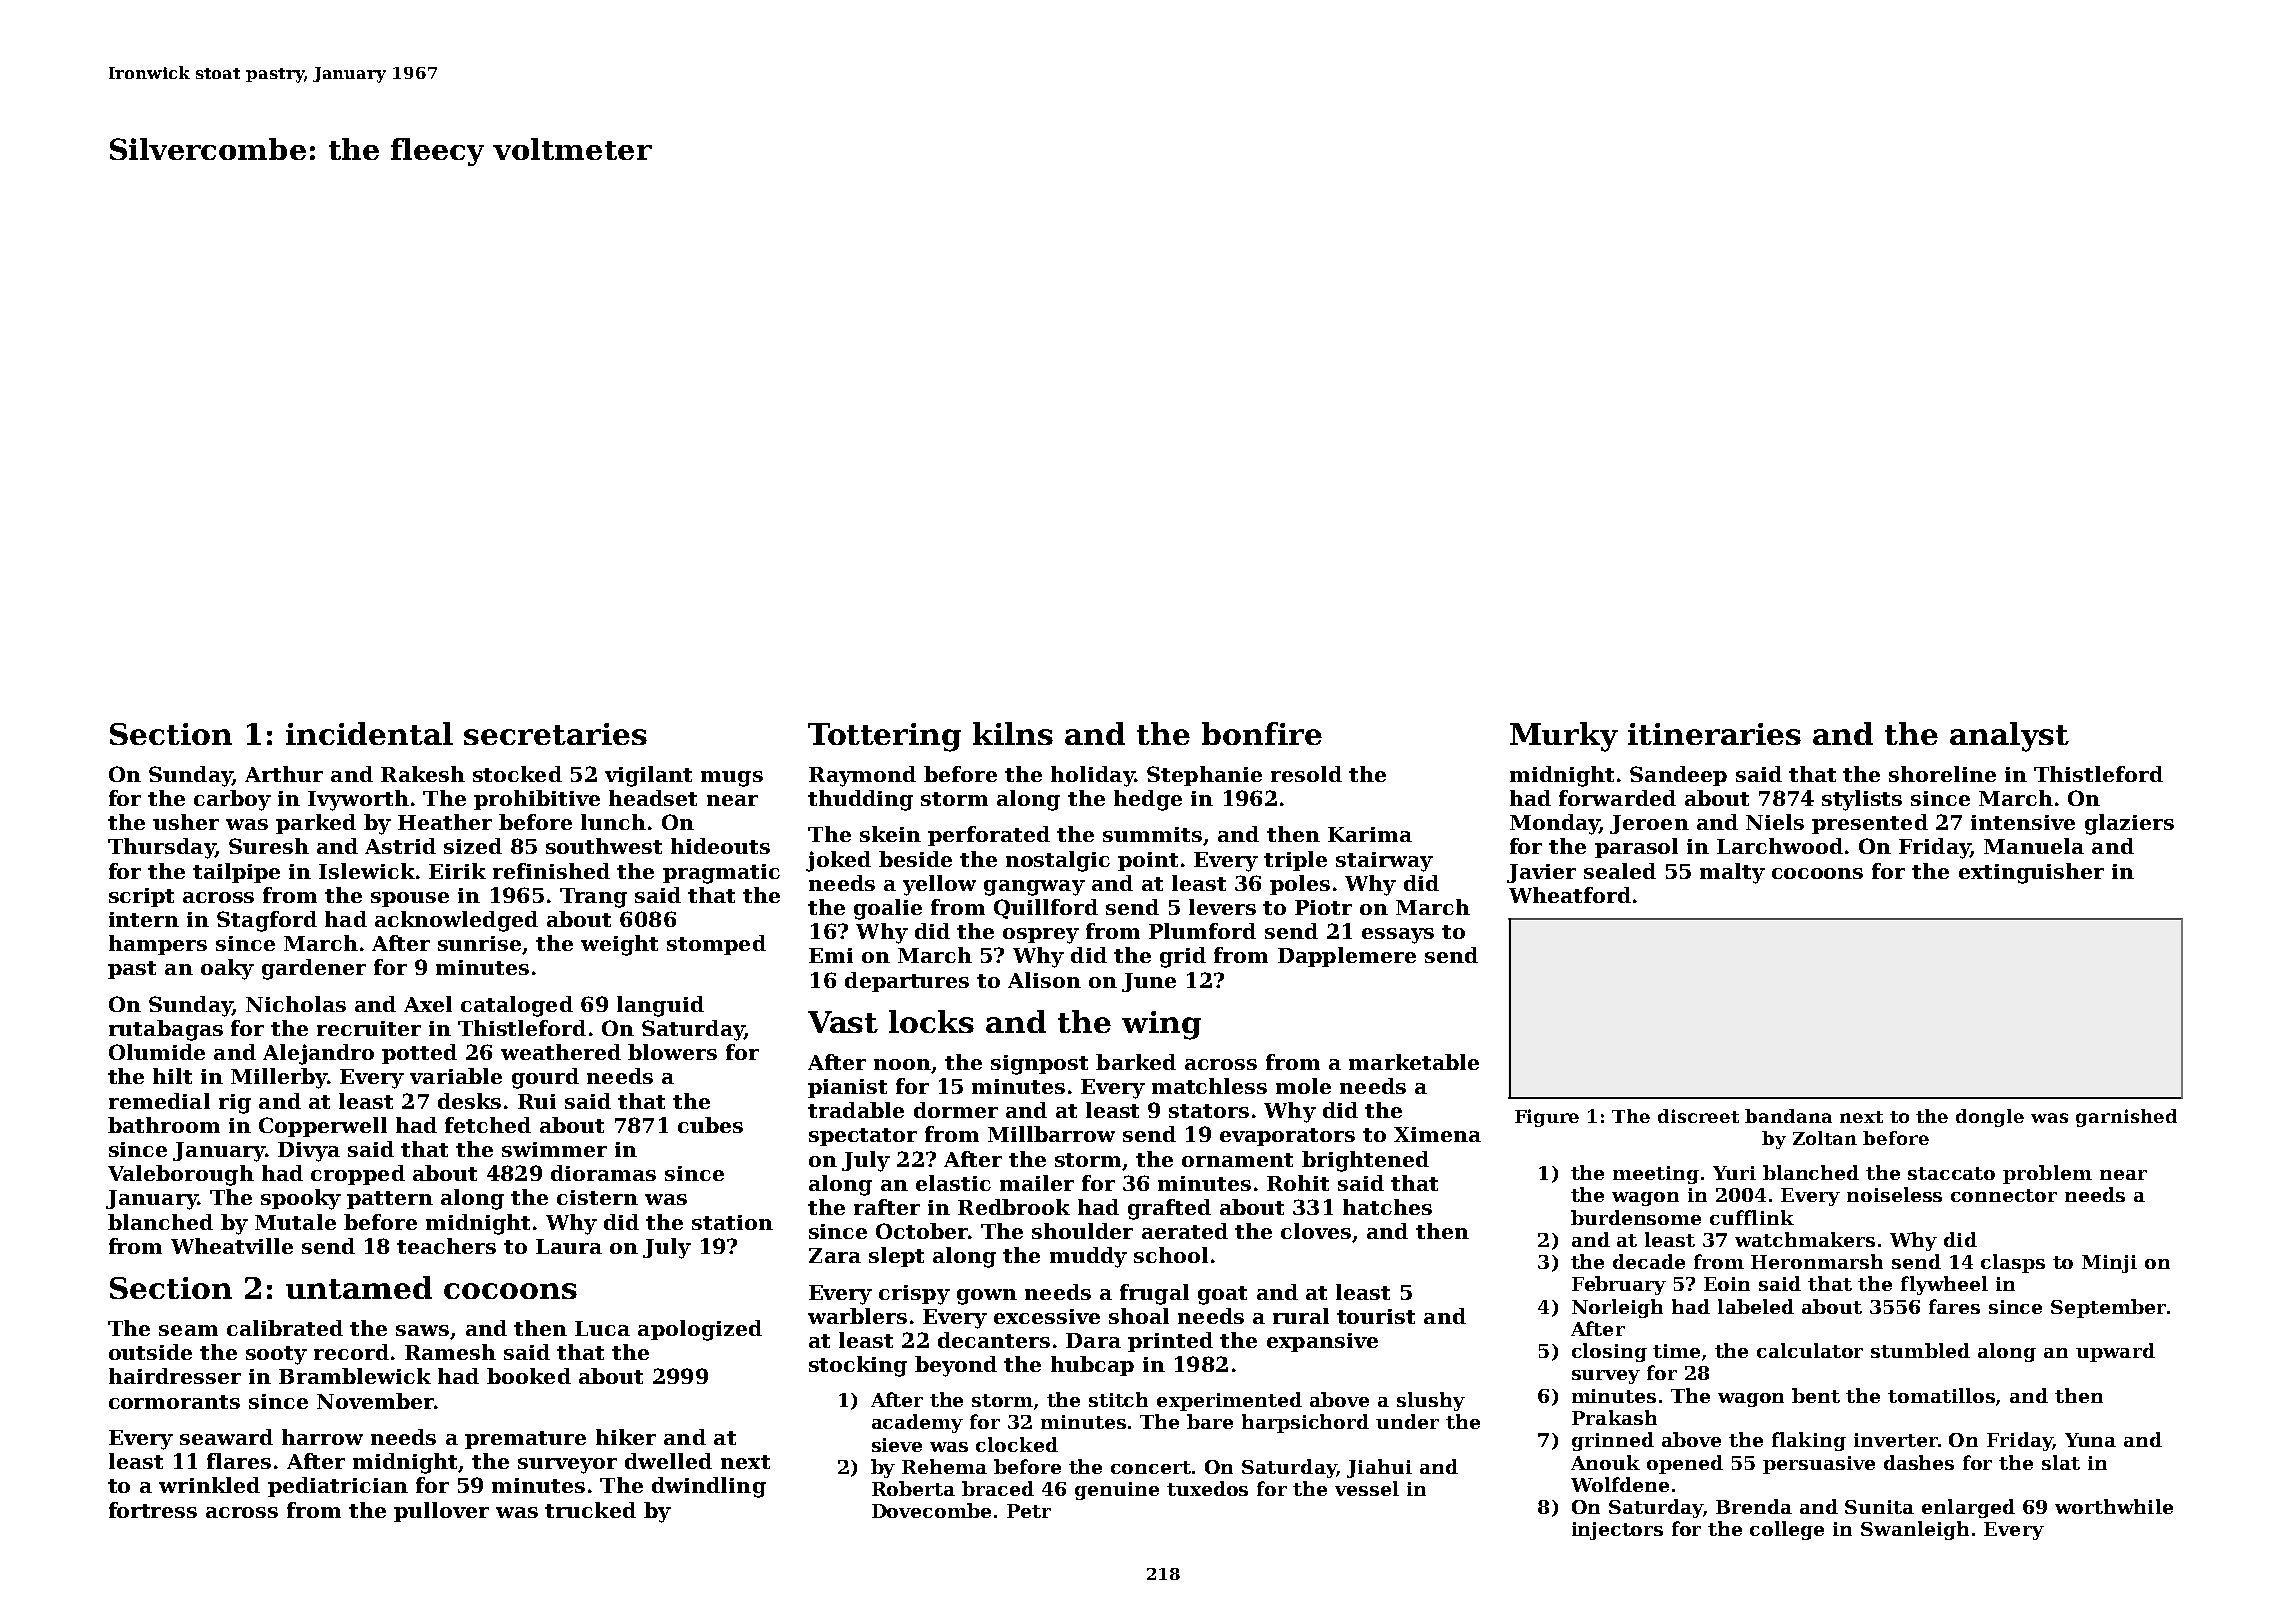 Image resolution: width=2291 pixels, height=1620 pixels. Describe the element at coordinates (2009, 737) in the document. I see `analyst` at that location.
